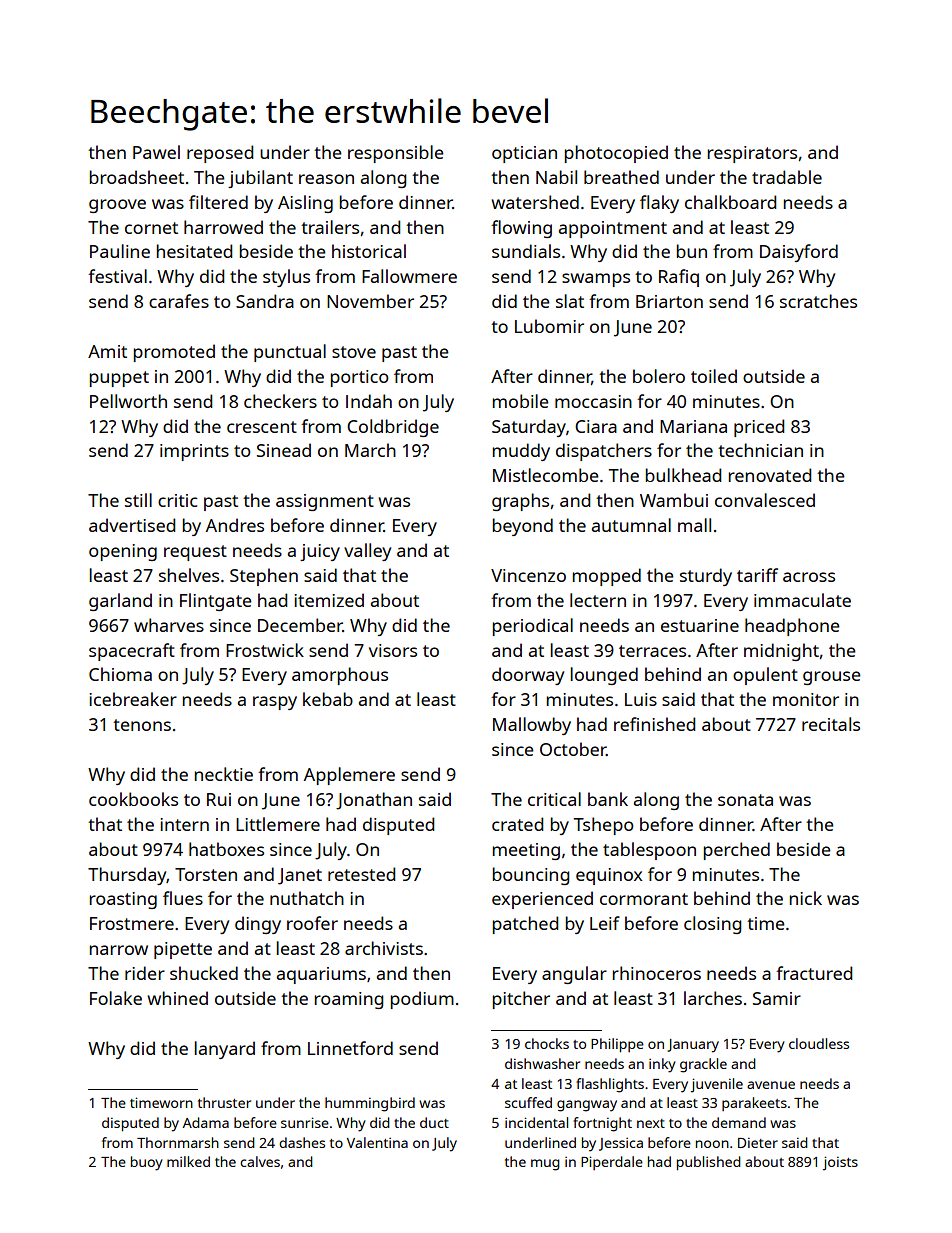  What do you see at coordinates (235, 525) in the screenshot?
I see `Andres` at bounding box center [235, 525].
